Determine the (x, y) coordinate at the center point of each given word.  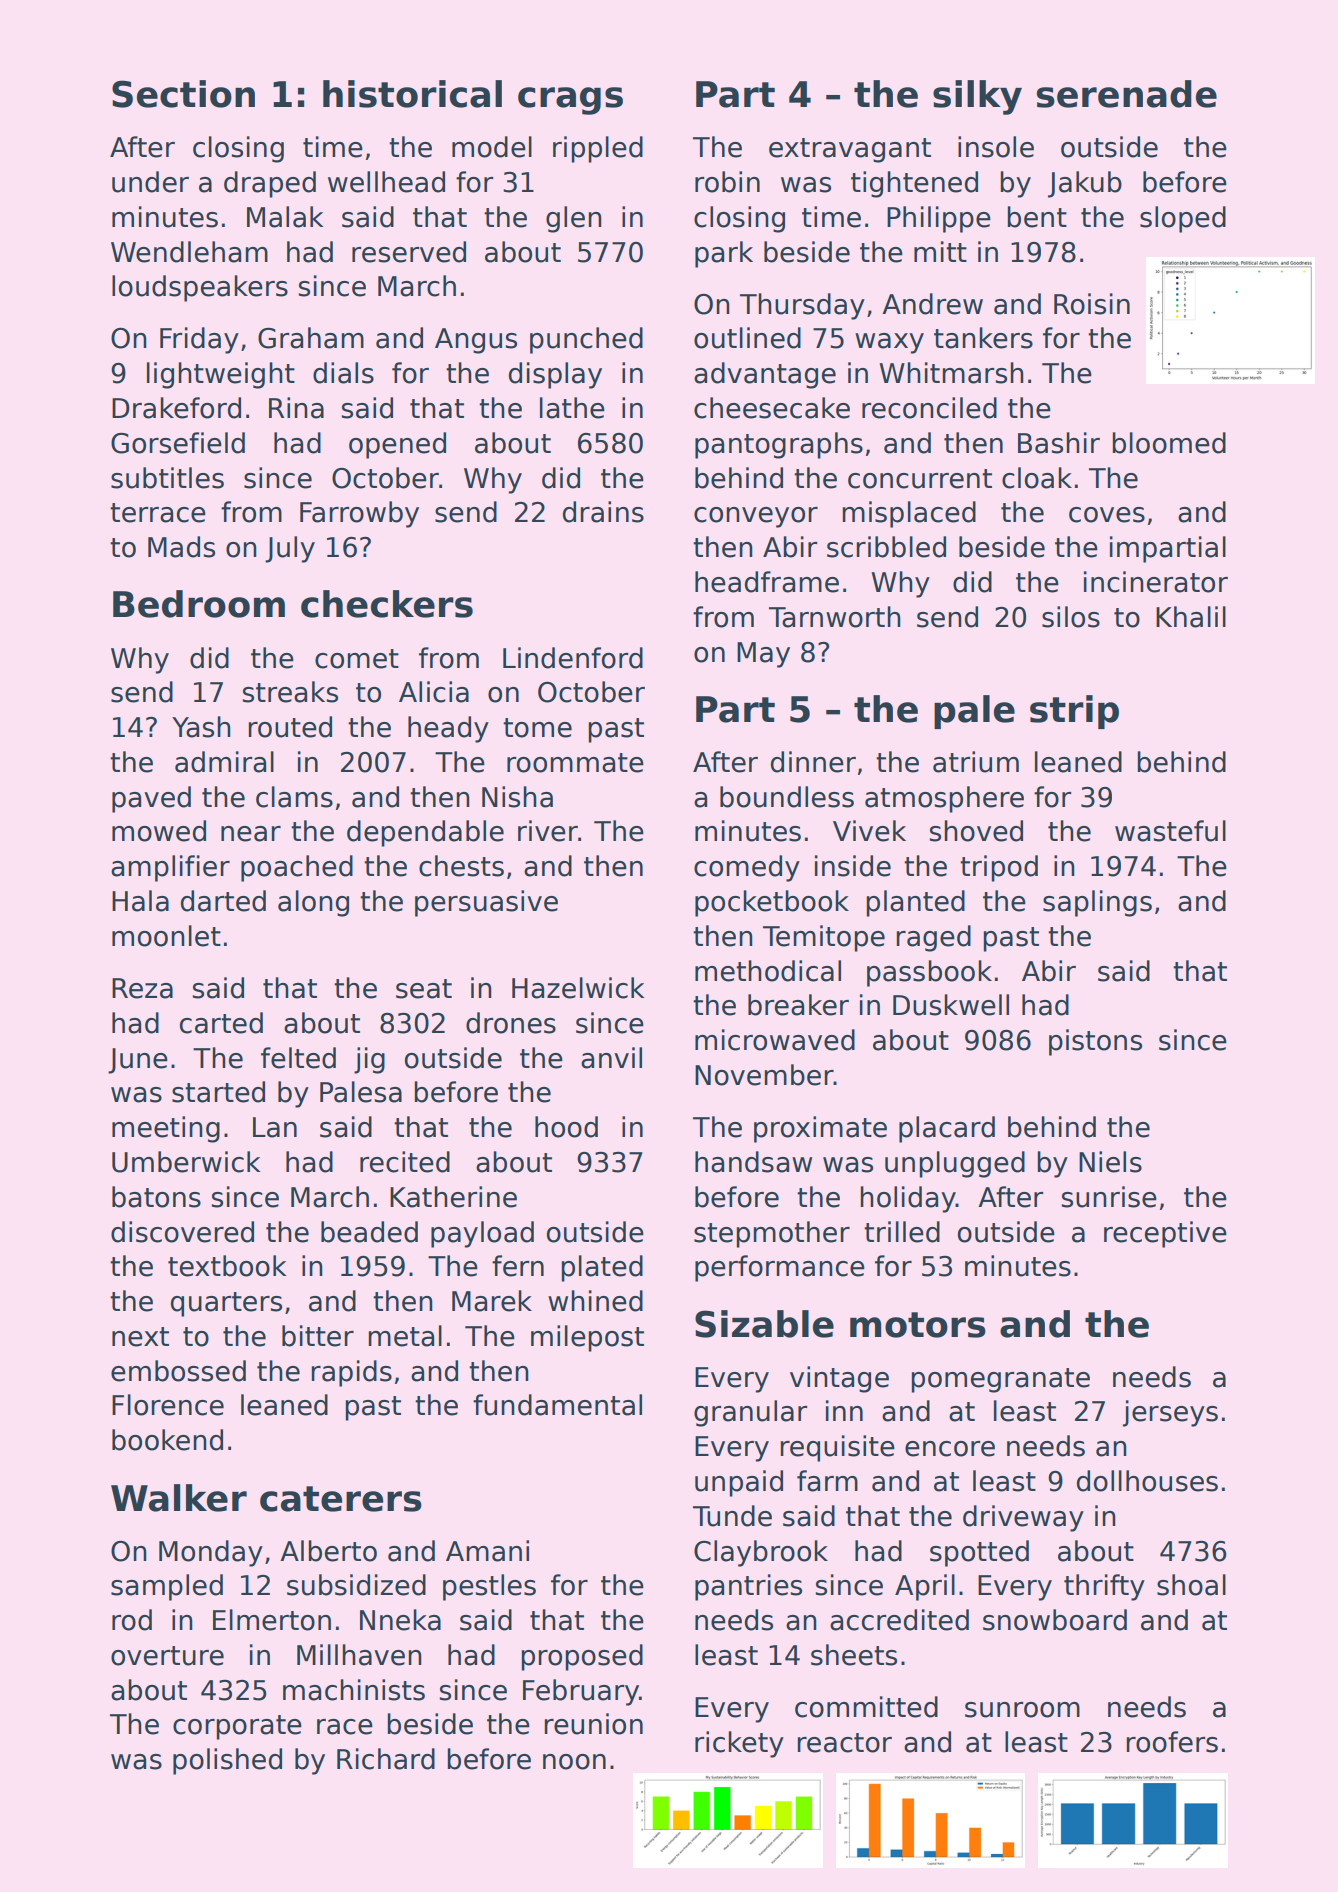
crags (570, 101)
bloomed (1169, 443)
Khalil (1191, 617)
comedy (747, 868)
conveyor (756, 517)
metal (405, 1336)
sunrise (1109, 1197)
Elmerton (272, 1620)
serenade (1127, 94)
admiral (224, 762)
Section (183, 94)
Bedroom (199, 604)
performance (780, 1268)
